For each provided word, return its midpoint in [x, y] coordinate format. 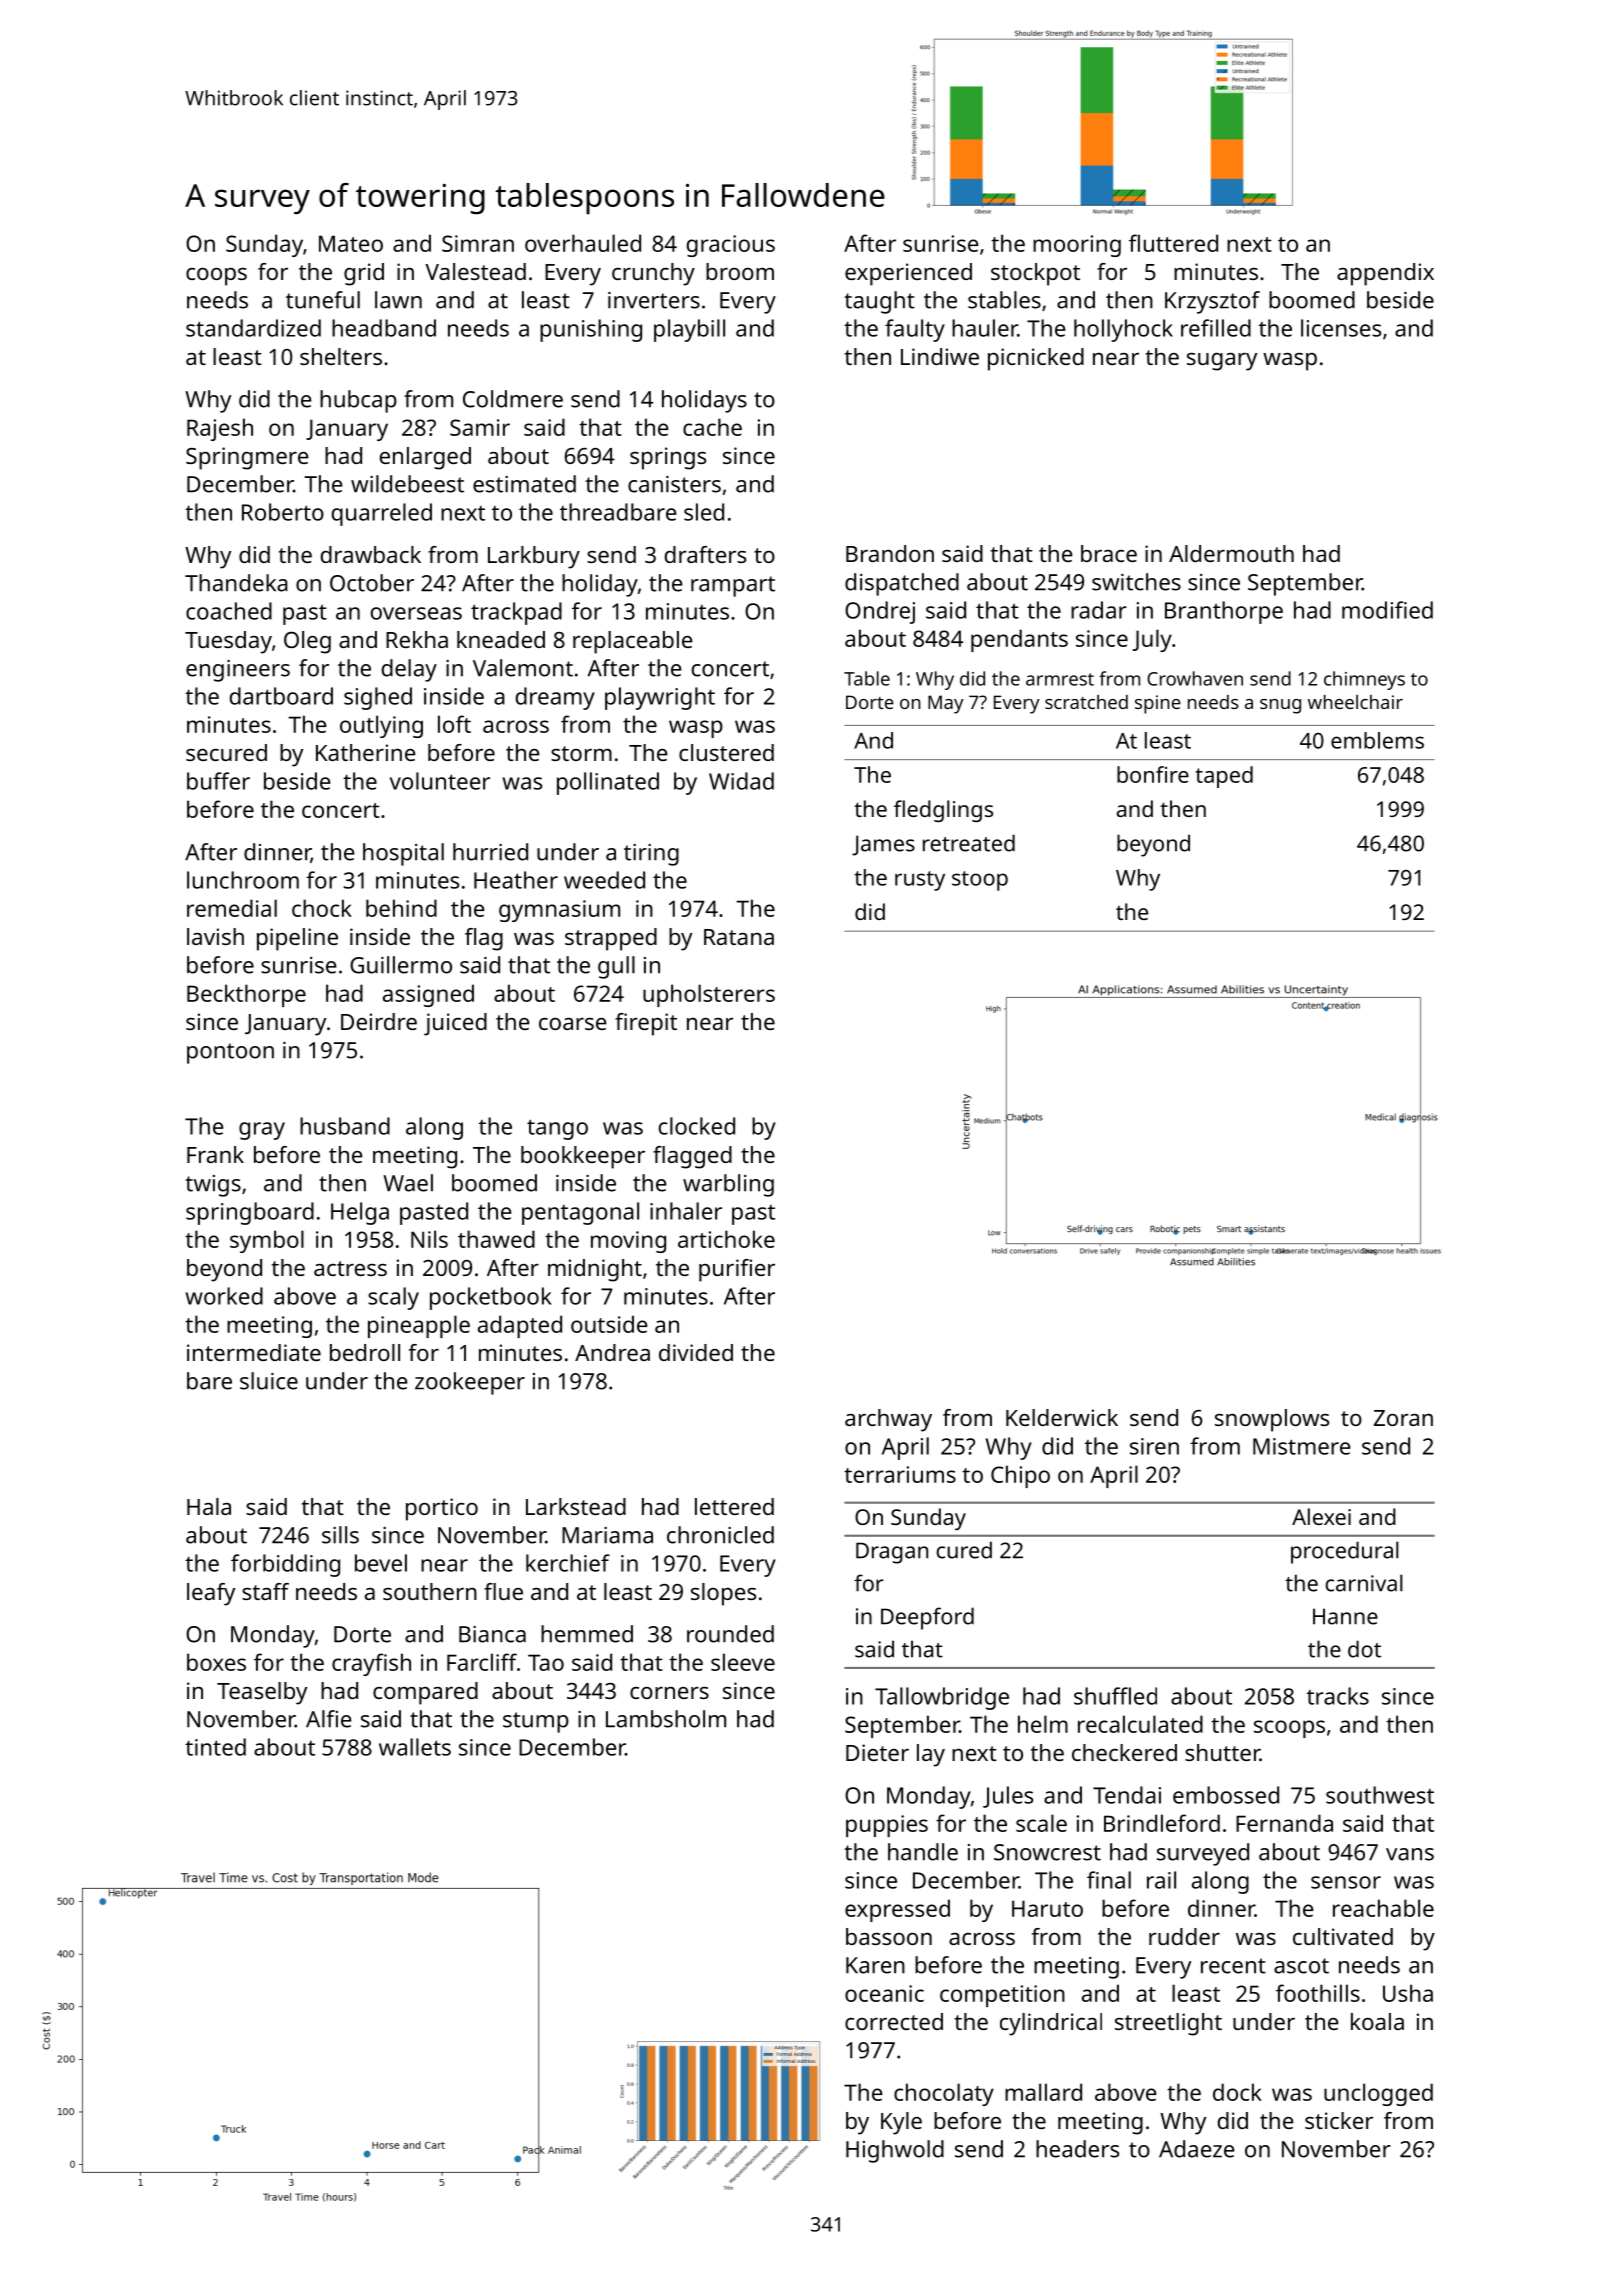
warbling [728, 1185]
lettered [734, 1506]
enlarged [425, 458]
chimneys [1364, 680]
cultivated [1343, 1936]
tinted [215, 1747]
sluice [269, 1381]
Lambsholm [666, 1719]
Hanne [1345, 1616]
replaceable [633, 642]
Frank [215, 1154]
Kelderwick [1062, 1417]
